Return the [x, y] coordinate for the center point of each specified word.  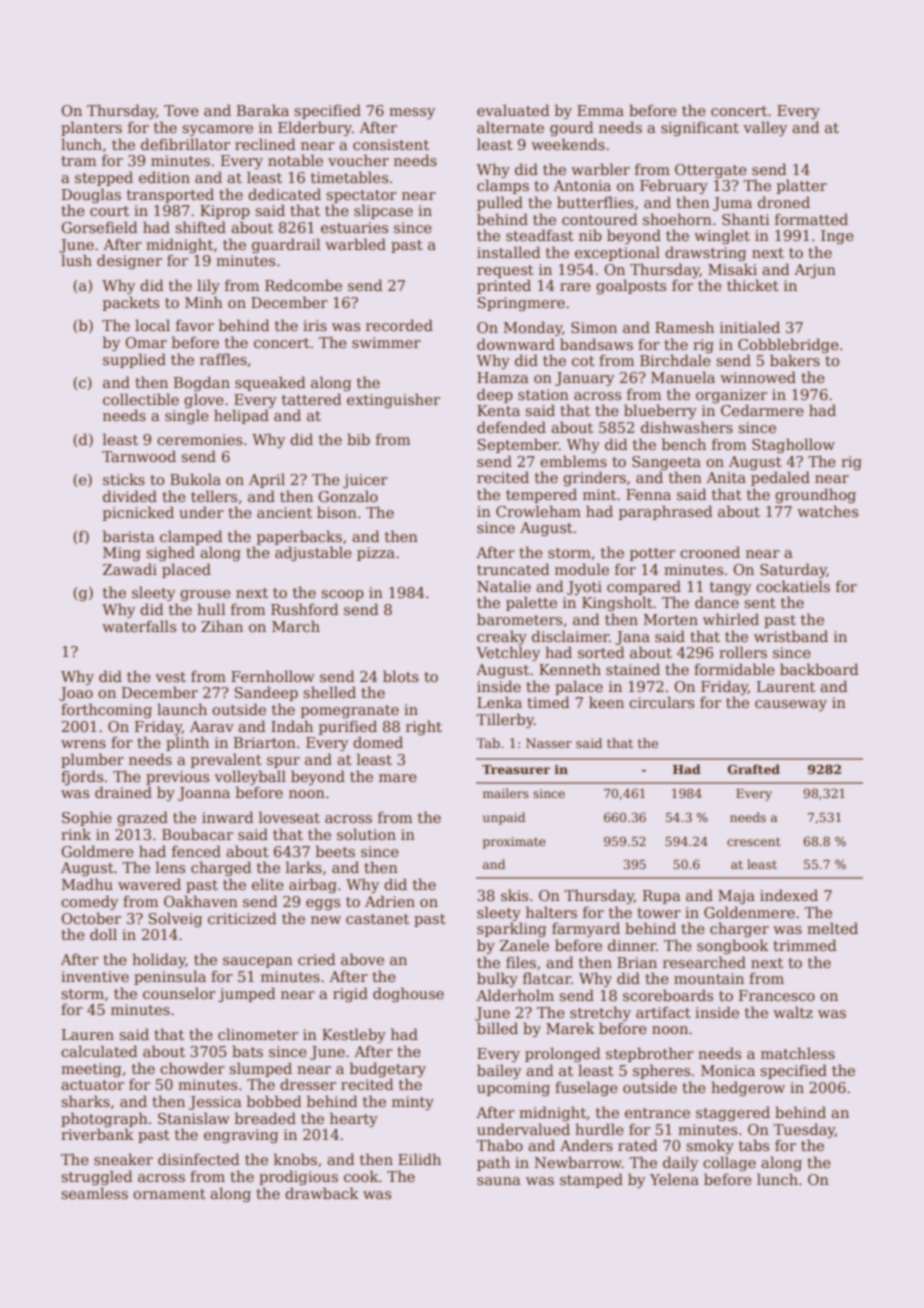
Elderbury [315, 128]
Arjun [815, 271]
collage [729, 1163]
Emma [600, 110]
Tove [181, 110]
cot [583, 361]
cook [361, 1176]
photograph [104, 1119]
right [424, 727]
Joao [76, 694]
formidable [734, 669]
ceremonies [199, 439]
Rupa [662, 897]
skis [514, 895]
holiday [159, 960]
